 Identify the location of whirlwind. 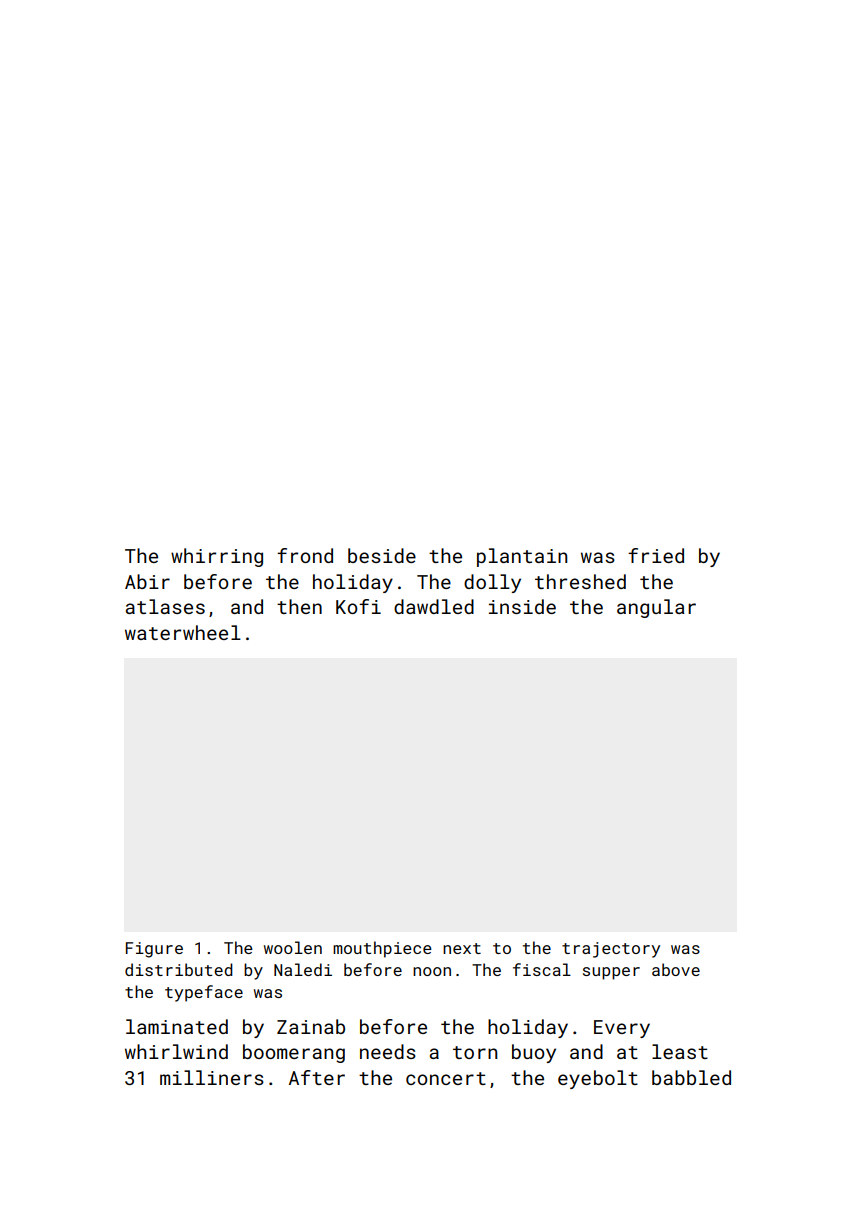
(176, 1051).
